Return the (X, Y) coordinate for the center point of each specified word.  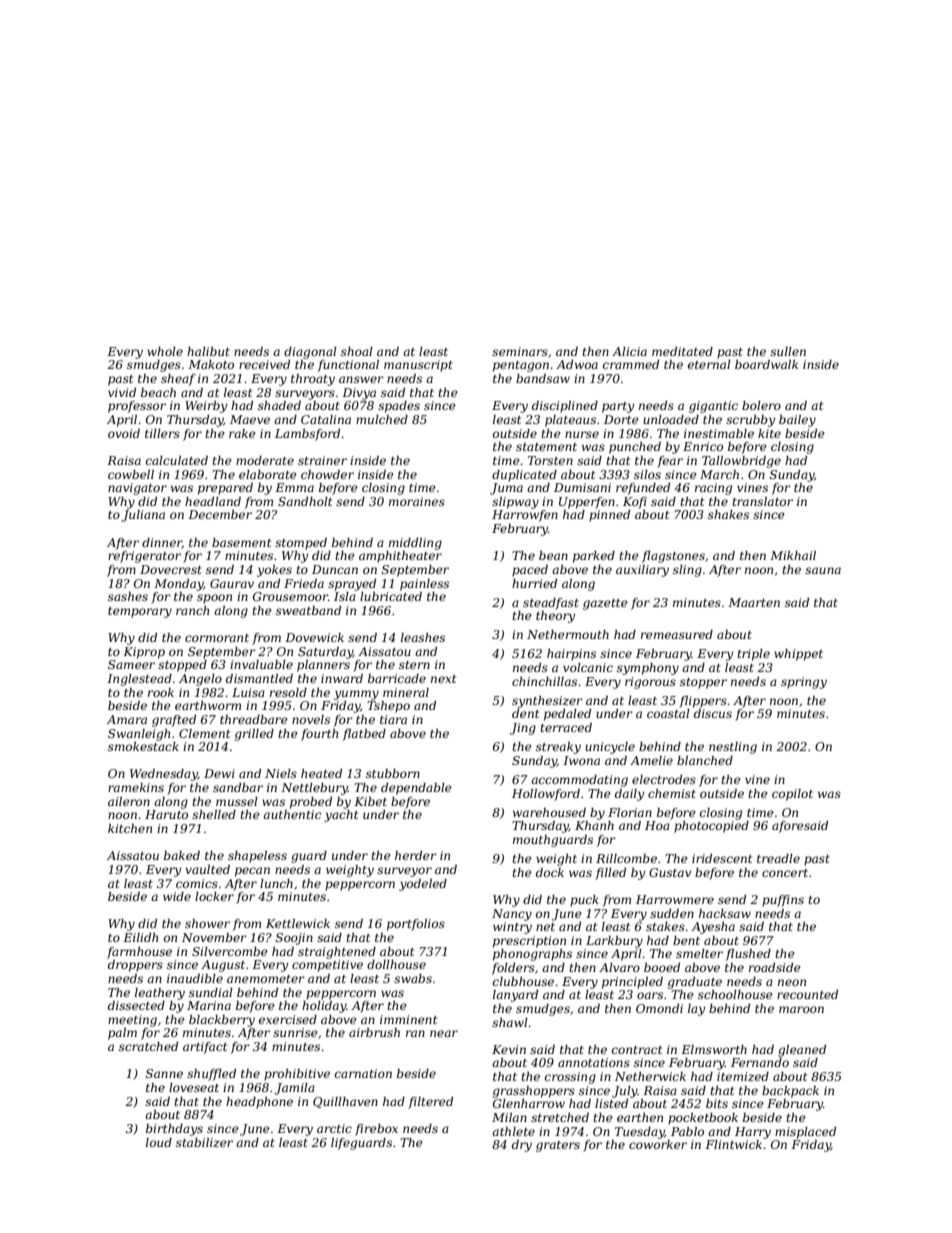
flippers (703, 702)
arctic (334, 1128)
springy (804, 683)
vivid (122, 392)
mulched (382, 419)
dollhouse (396, 964)
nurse (582, 434)
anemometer (266, 979)
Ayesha (713, 928)
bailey (797, 421)
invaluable (261, 664)
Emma (294, 487)
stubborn (393, 773)
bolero (761, 405)
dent (525, 713)
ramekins (136, 787)
